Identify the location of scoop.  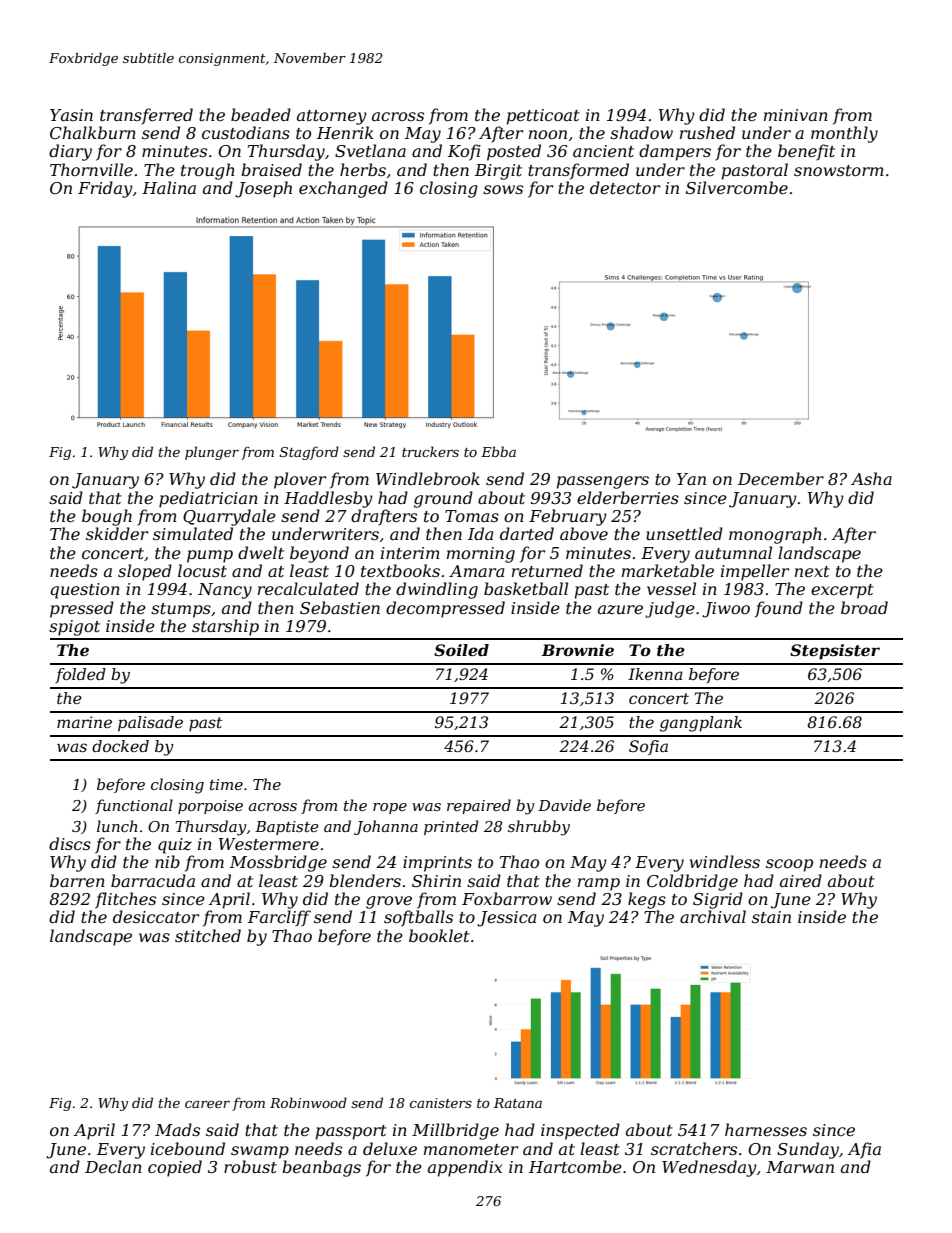
(789, 865).
